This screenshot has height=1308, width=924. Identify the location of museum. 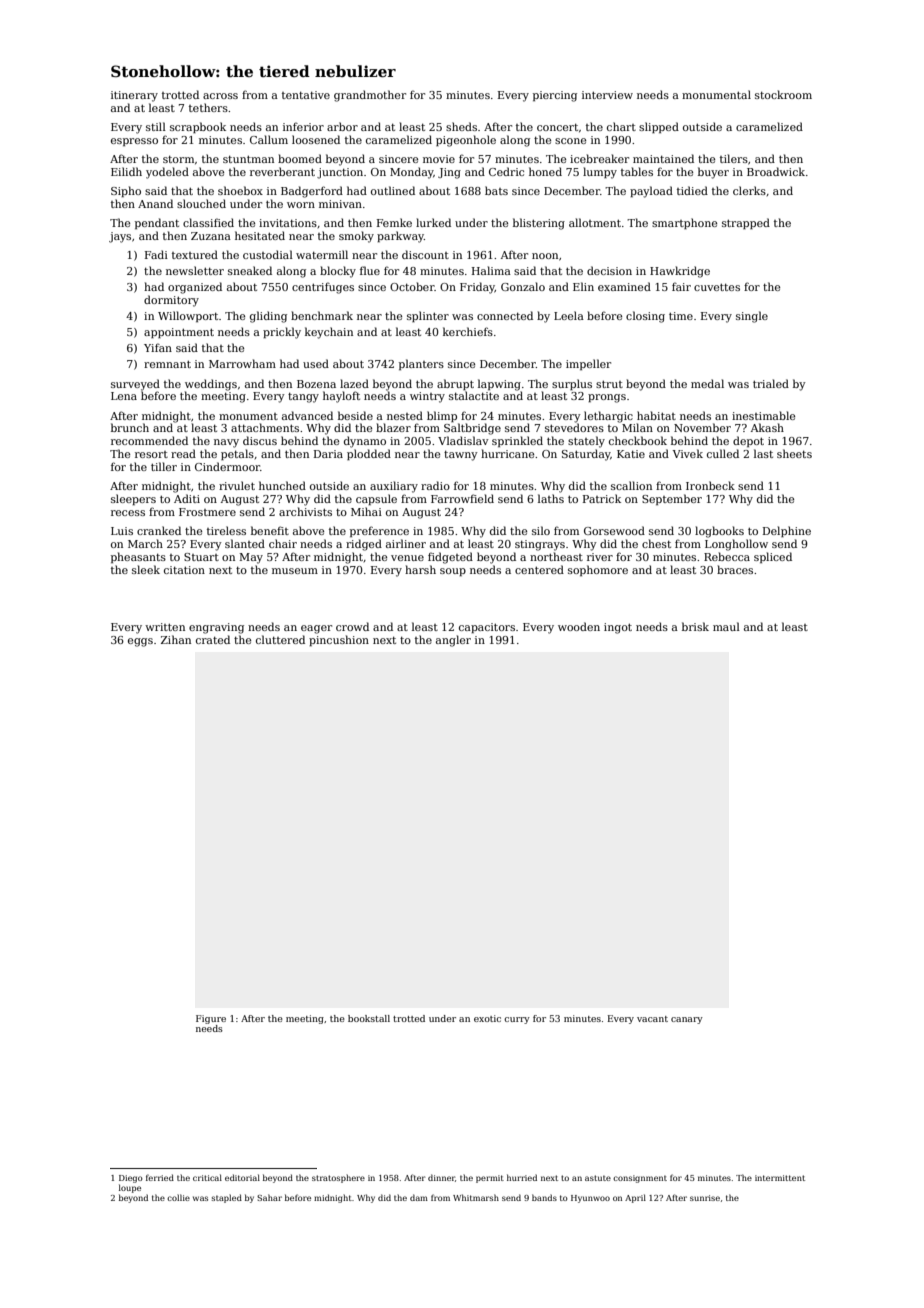
(295, 571).
